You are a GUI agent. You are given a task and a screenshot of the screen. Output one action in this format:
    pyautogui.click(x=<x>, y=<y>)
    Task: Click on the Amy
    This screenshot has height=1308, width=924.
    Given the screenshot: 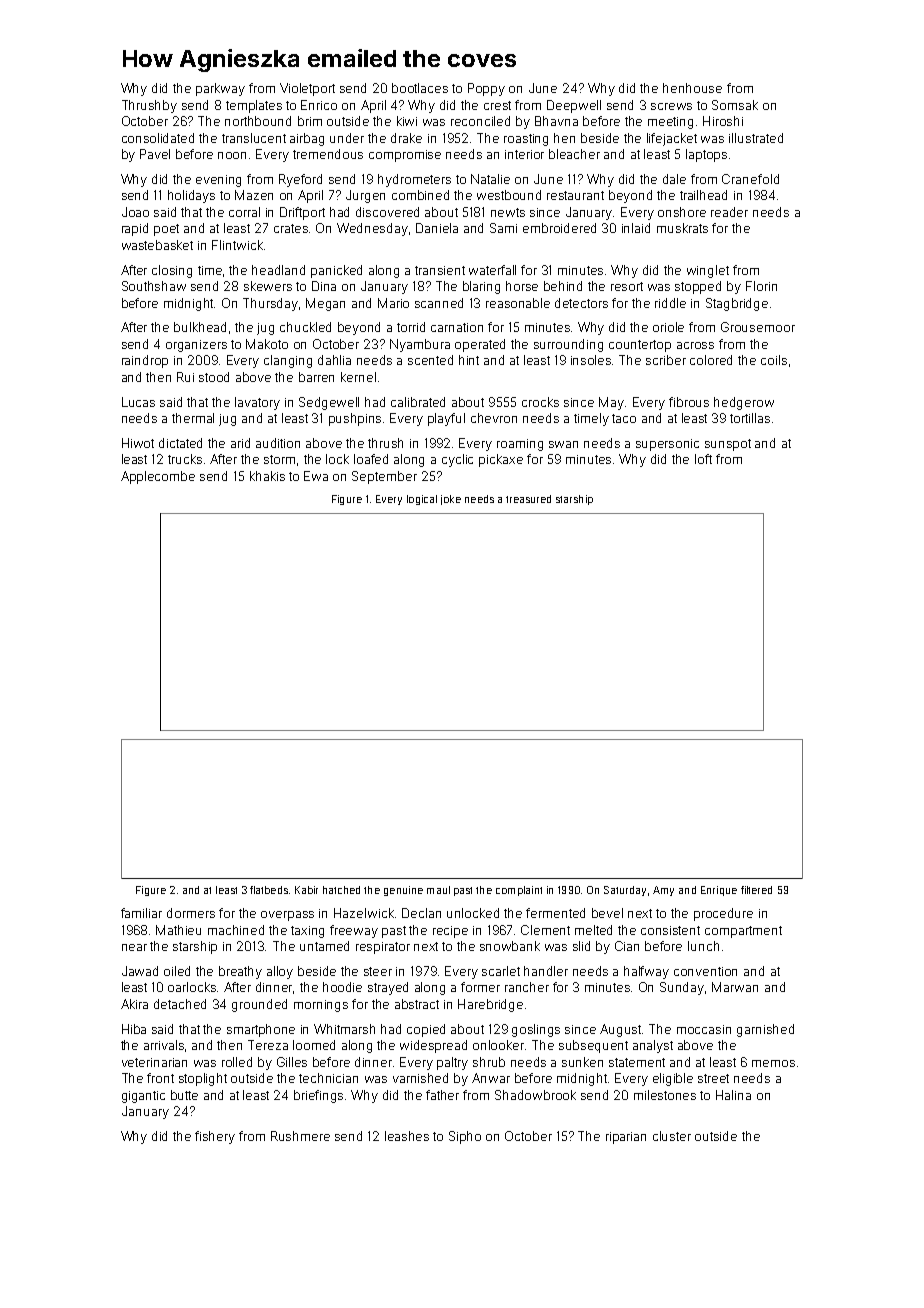 What is the action you would take?
    pyautogui.click(x=663, y=891)
